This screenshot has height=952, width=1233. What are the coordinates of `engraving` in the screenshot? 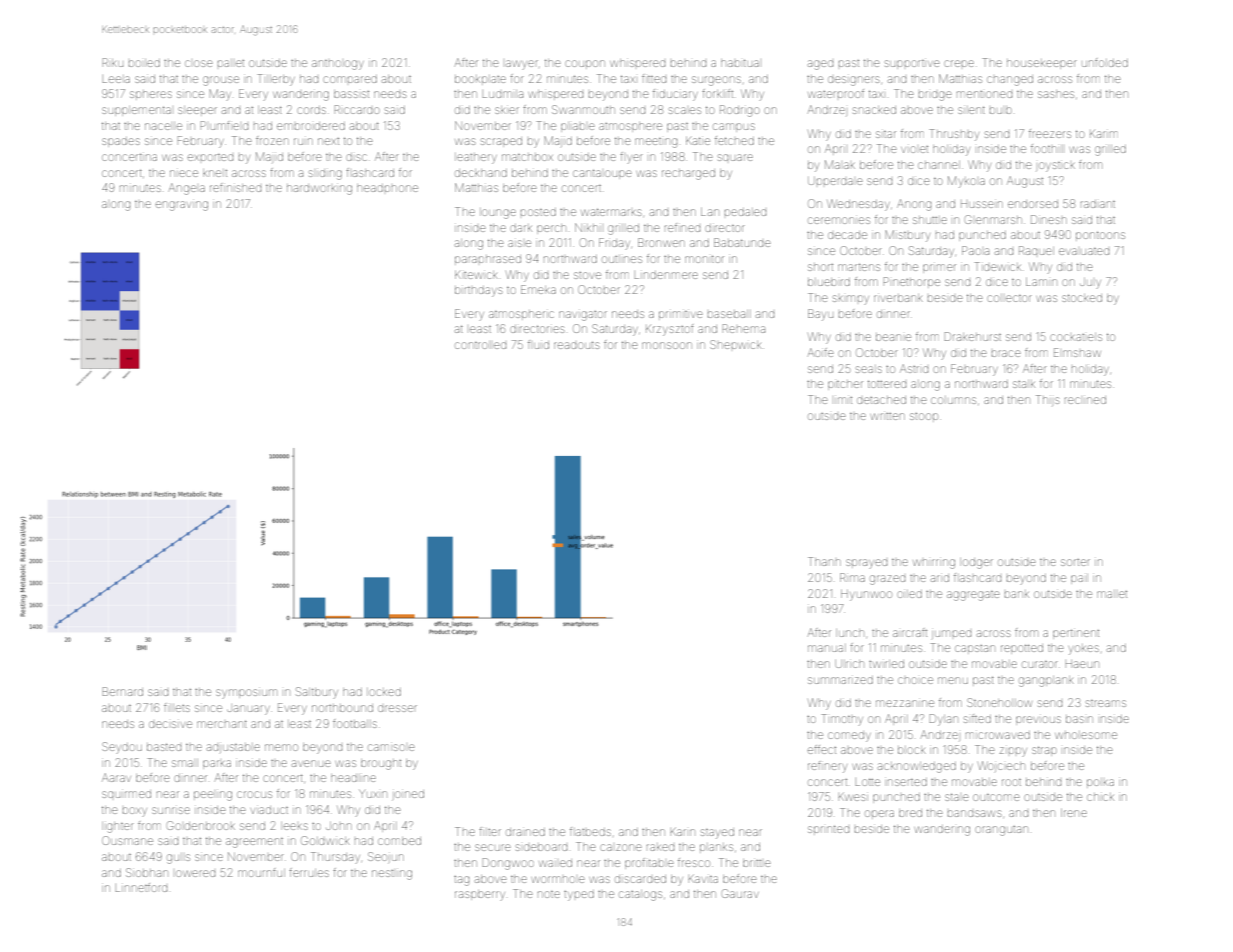 It's located at (182, 206).
